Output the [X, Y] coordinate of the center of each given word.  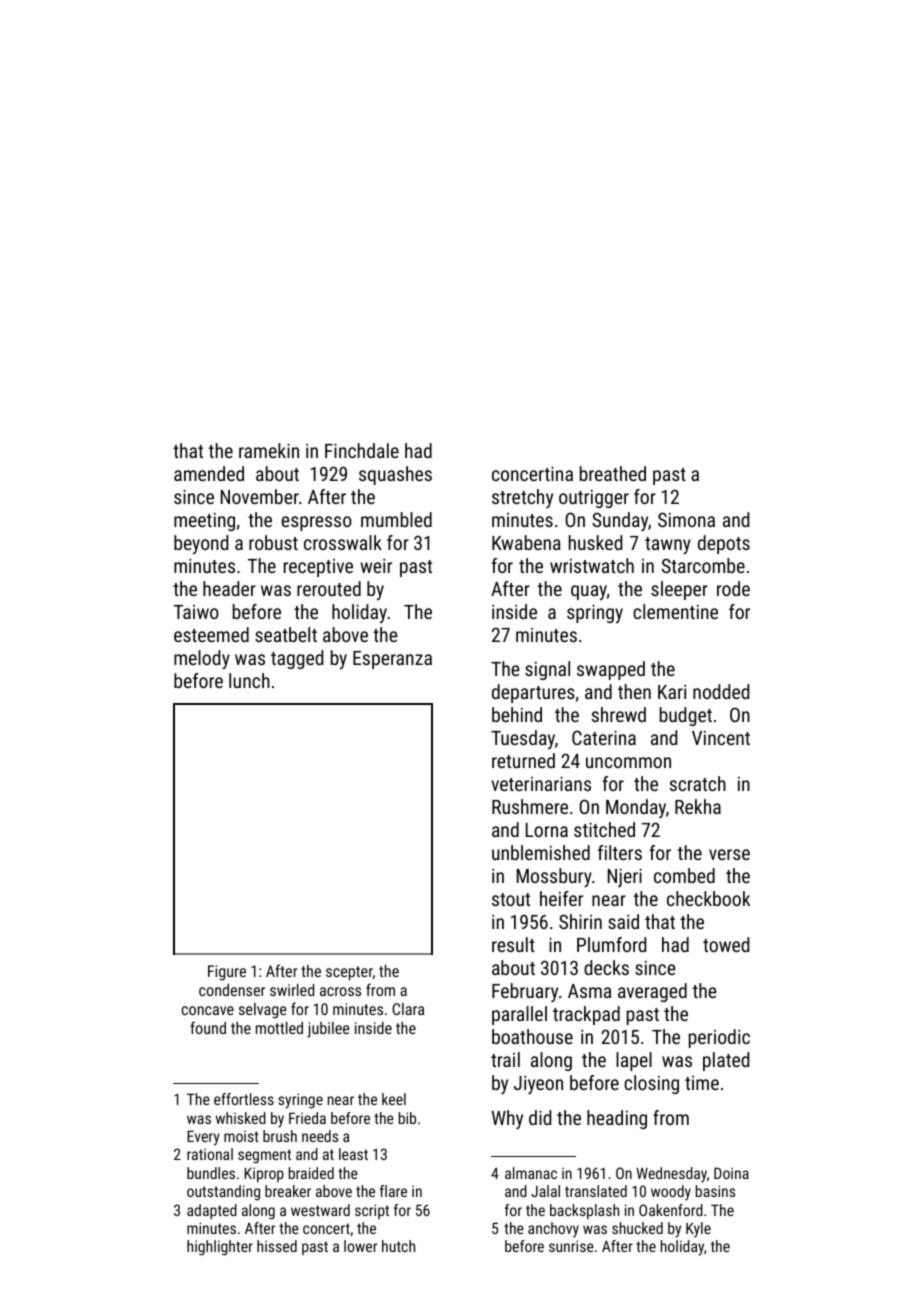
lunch [249, 680]
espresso [316, 523]
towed [726, 944]
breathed [613, 473]
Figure [227, 973]
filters [620, 852]
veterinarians [541, 783]
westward [320, 1210]
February [525, 992]
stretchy [522, 498]
